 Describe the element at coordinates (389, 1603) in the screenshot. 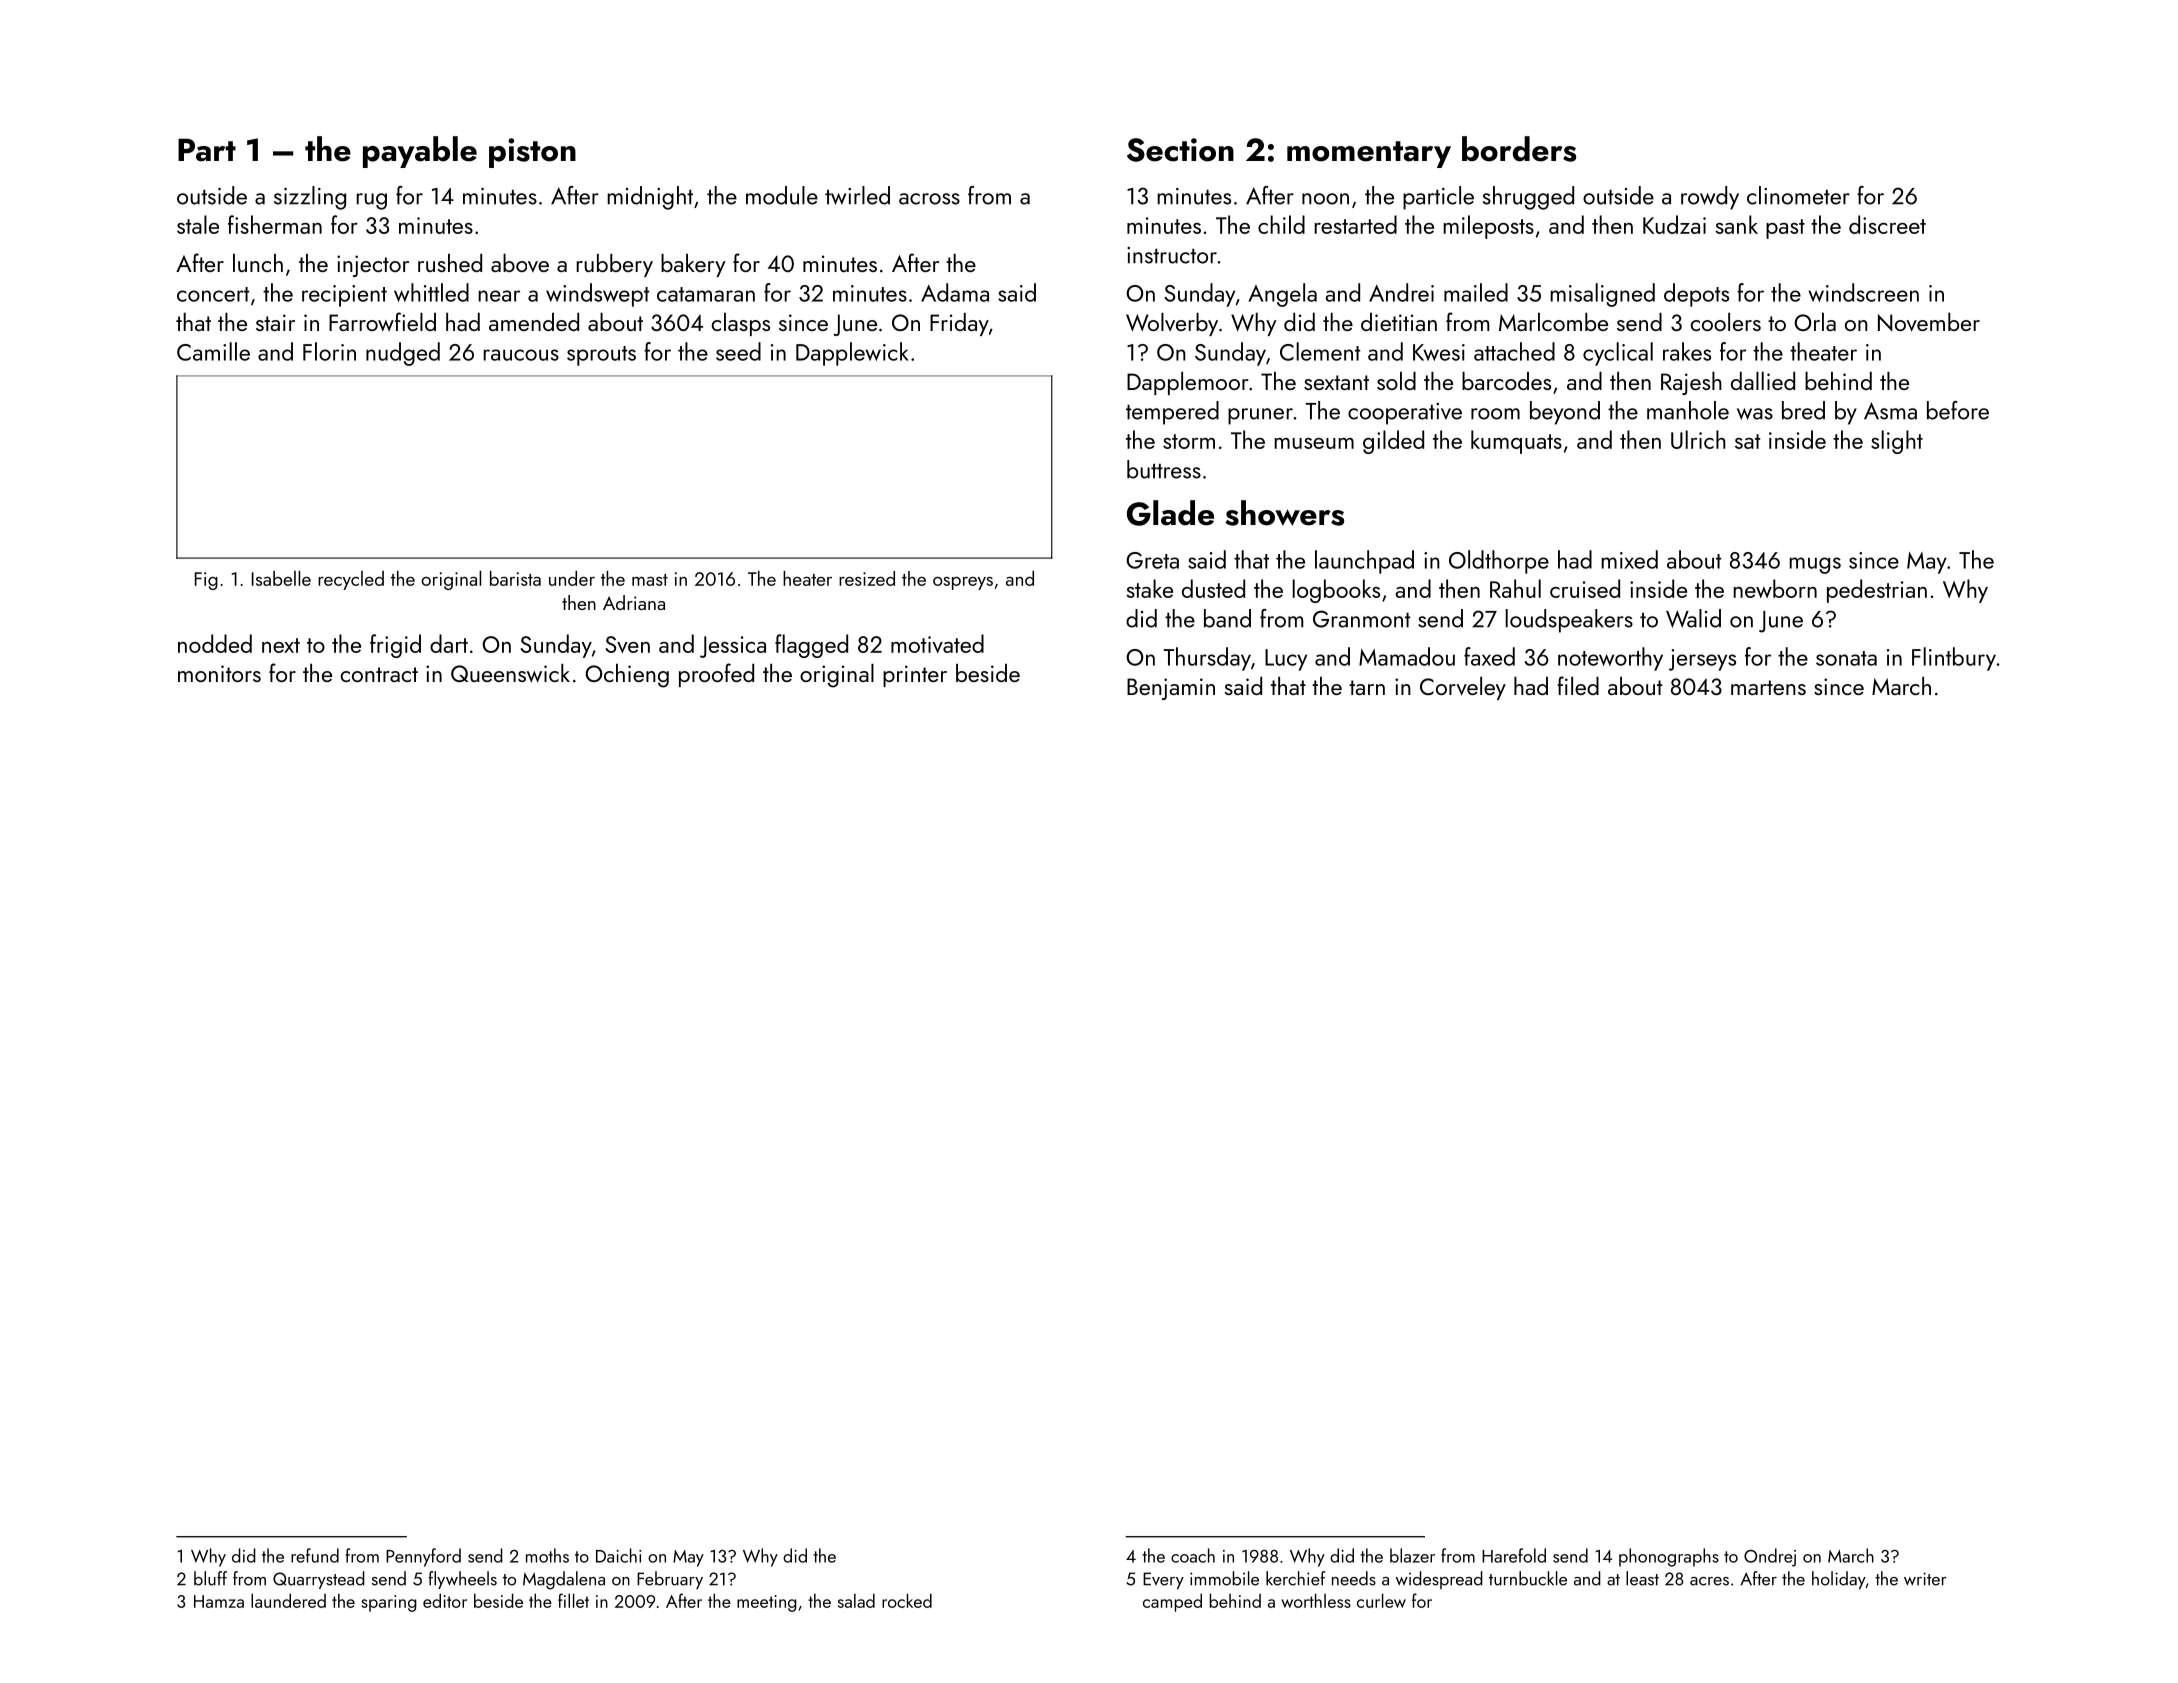

I see `sparing` at that location.
